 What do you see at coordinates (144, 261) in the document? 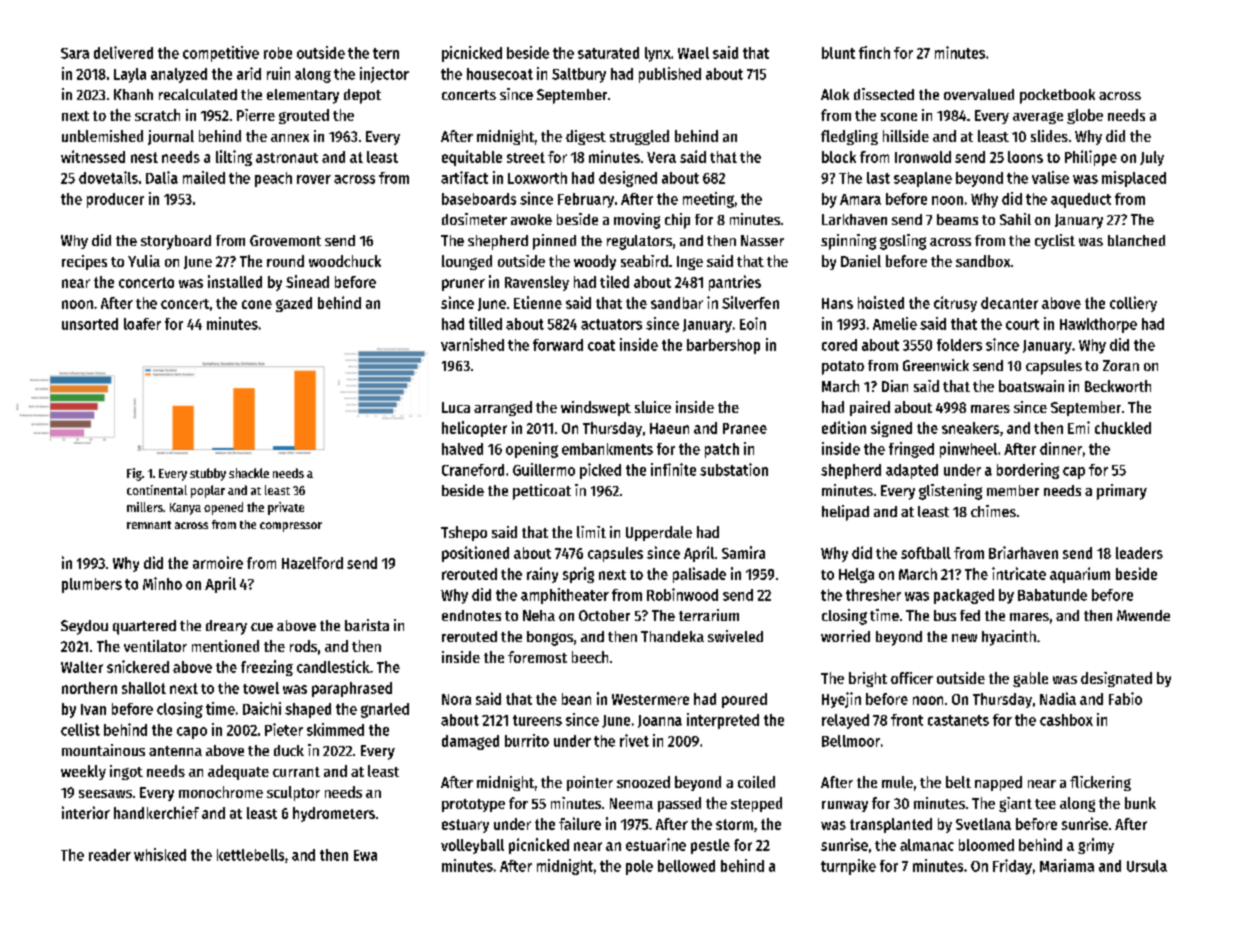
I see `Yulia` at bounding box center [144, 261].
